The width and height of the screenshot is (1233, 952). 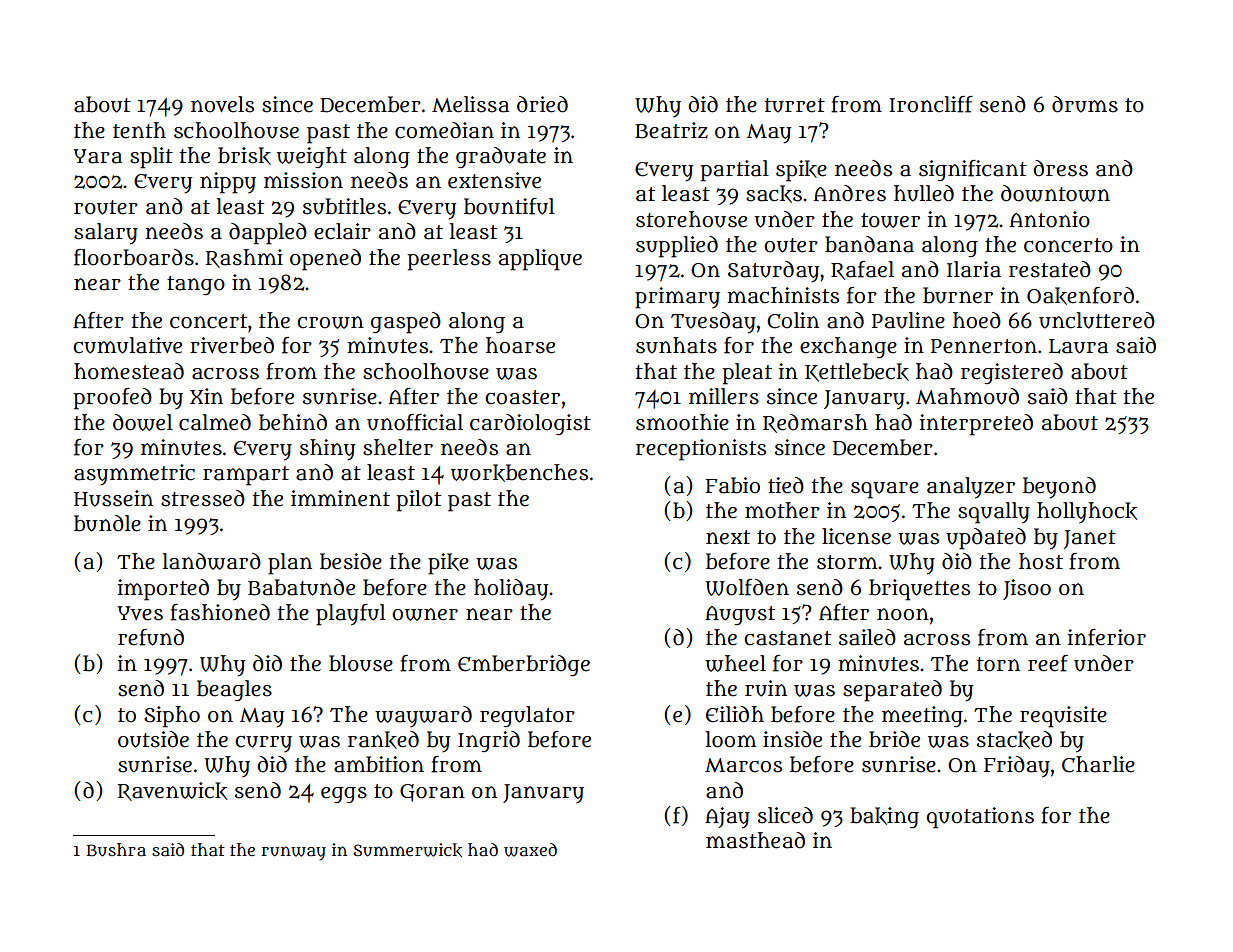 What do you see at coordinates (1059, 488) in the screenshot?
I see `beyond` at bounding box center [1059, 488].
